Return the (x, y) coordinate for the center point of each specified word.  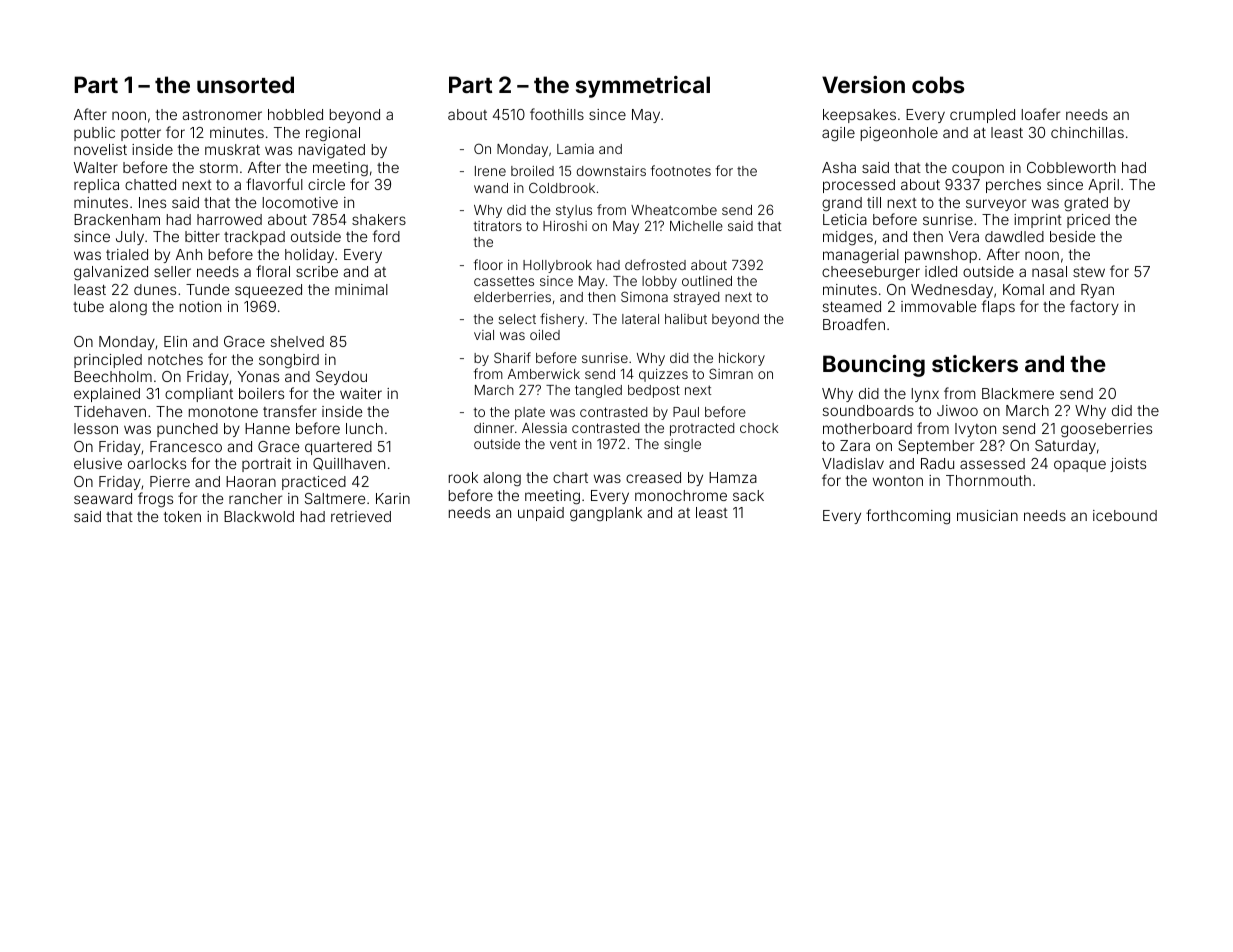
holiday (309, 256)
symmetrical (643, 87)
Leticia (845, 219)
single (682, 445)
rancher (255, 498)
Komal (1023, 289)
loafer (1041, 114)
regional (333, 134)
